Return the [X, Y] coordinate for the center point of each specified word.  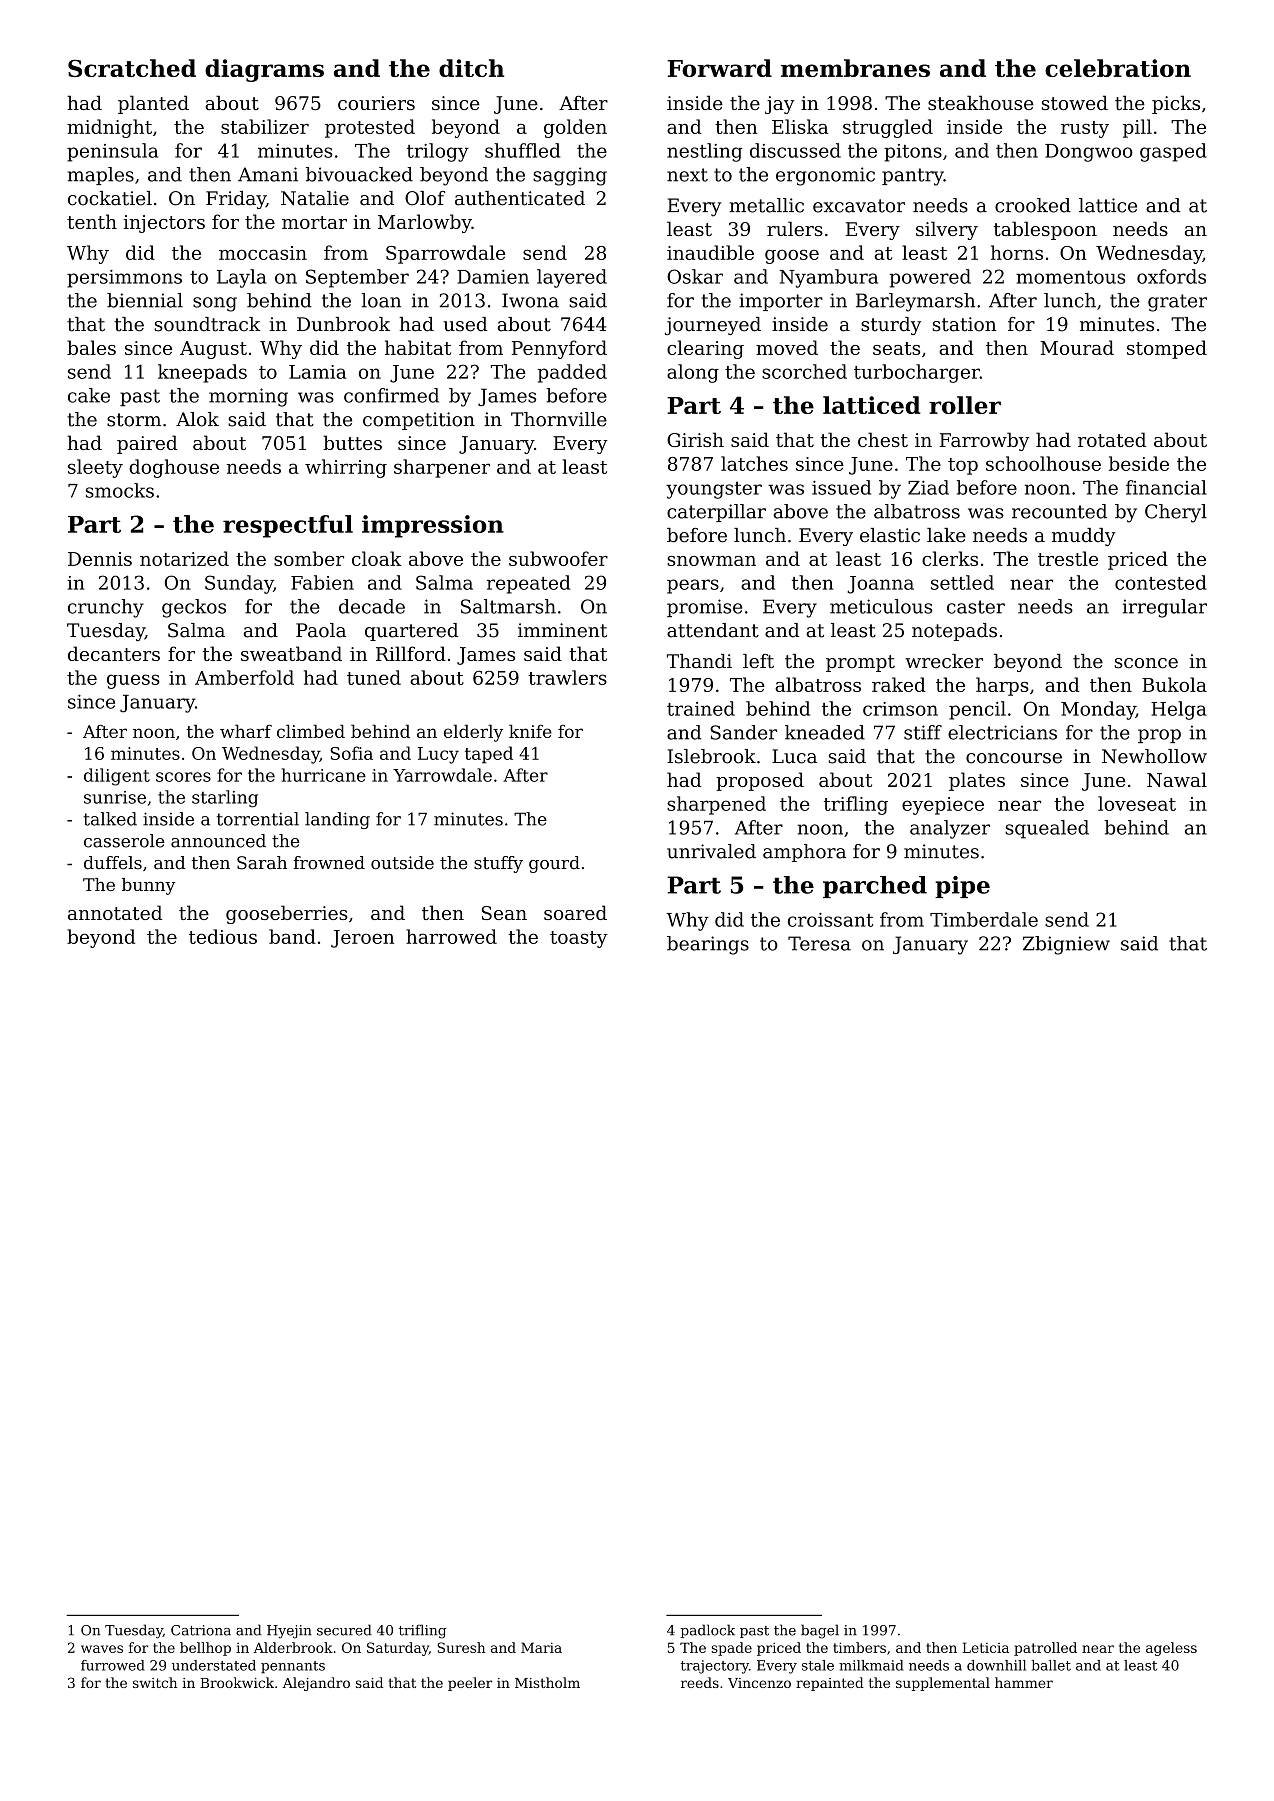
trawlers [567, 677]
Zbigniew [1066, 945]
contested [1161, 582]
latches [754, 463]
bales [91, 347]
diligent [117, 777]
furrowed [113, 1665]
